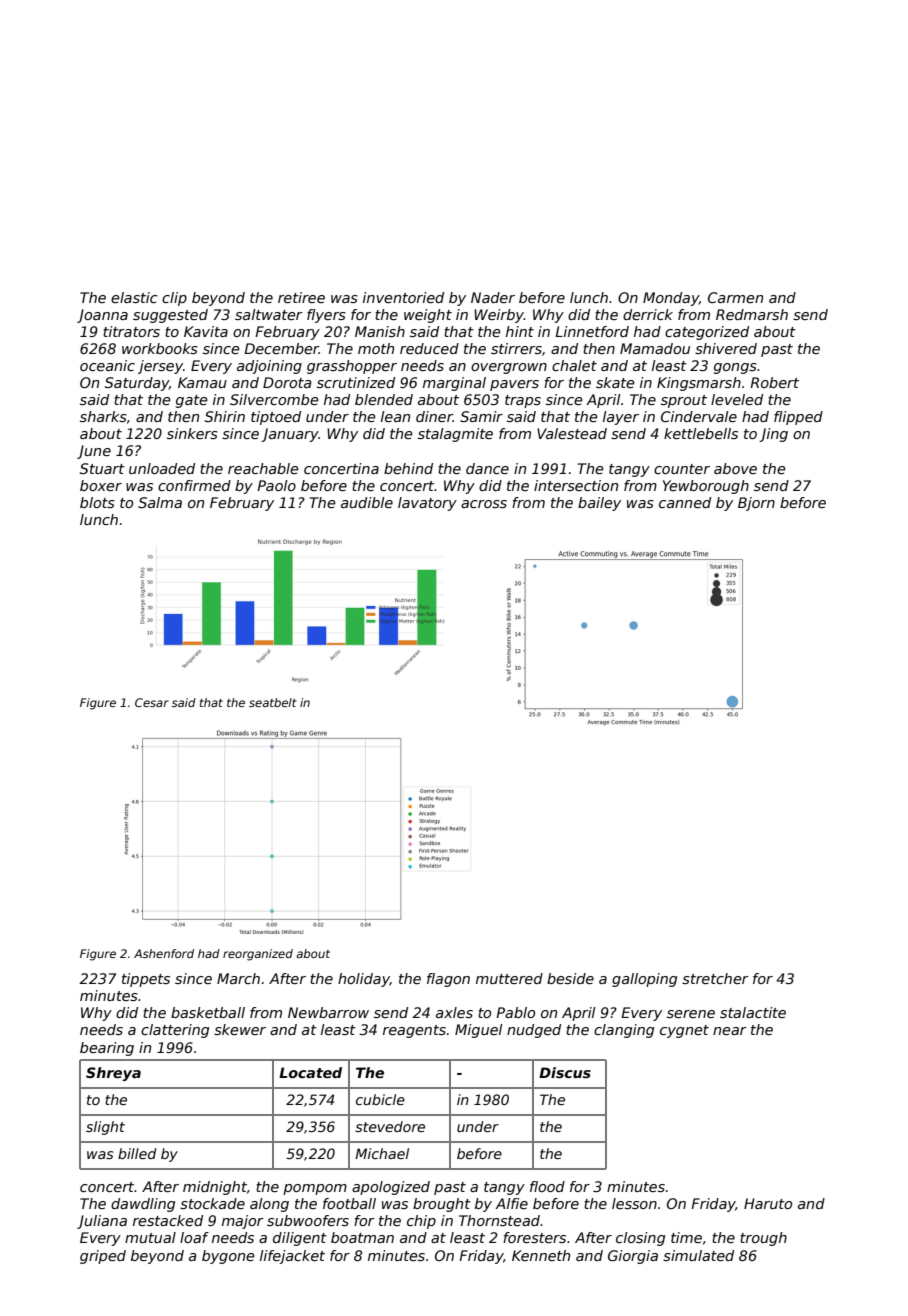 This screenshot has width=908, height=1316. Describe the element at coordinates (698, 1255) in the screenshot. I see `simulated` at that location.
